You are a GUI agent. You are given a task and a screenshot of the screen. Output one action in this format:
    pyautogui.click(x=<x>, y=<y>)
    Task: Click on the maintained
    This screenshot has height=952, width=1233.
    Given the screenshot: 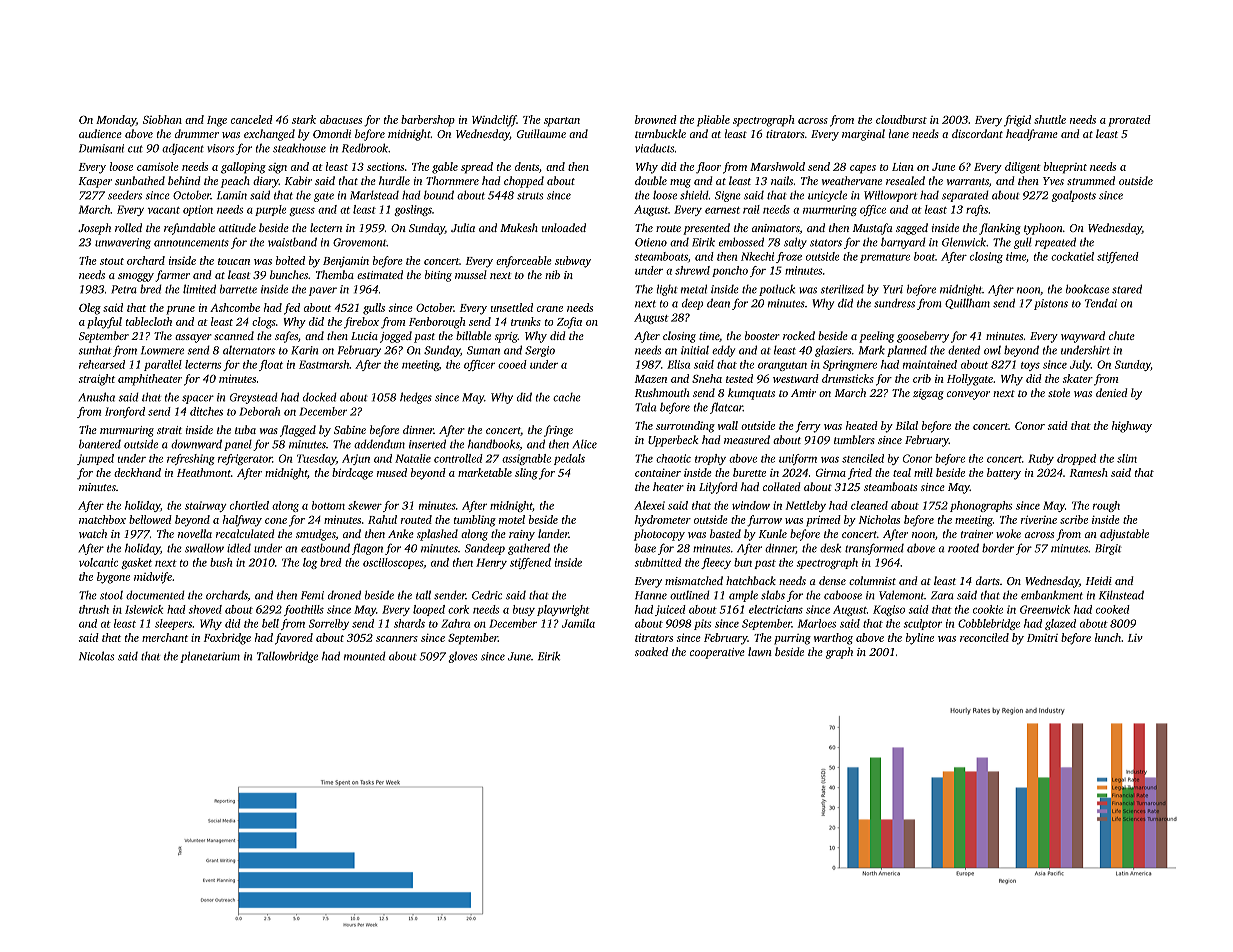 What is the action you would take?
    pyautogui.click(x=930, y=364)
